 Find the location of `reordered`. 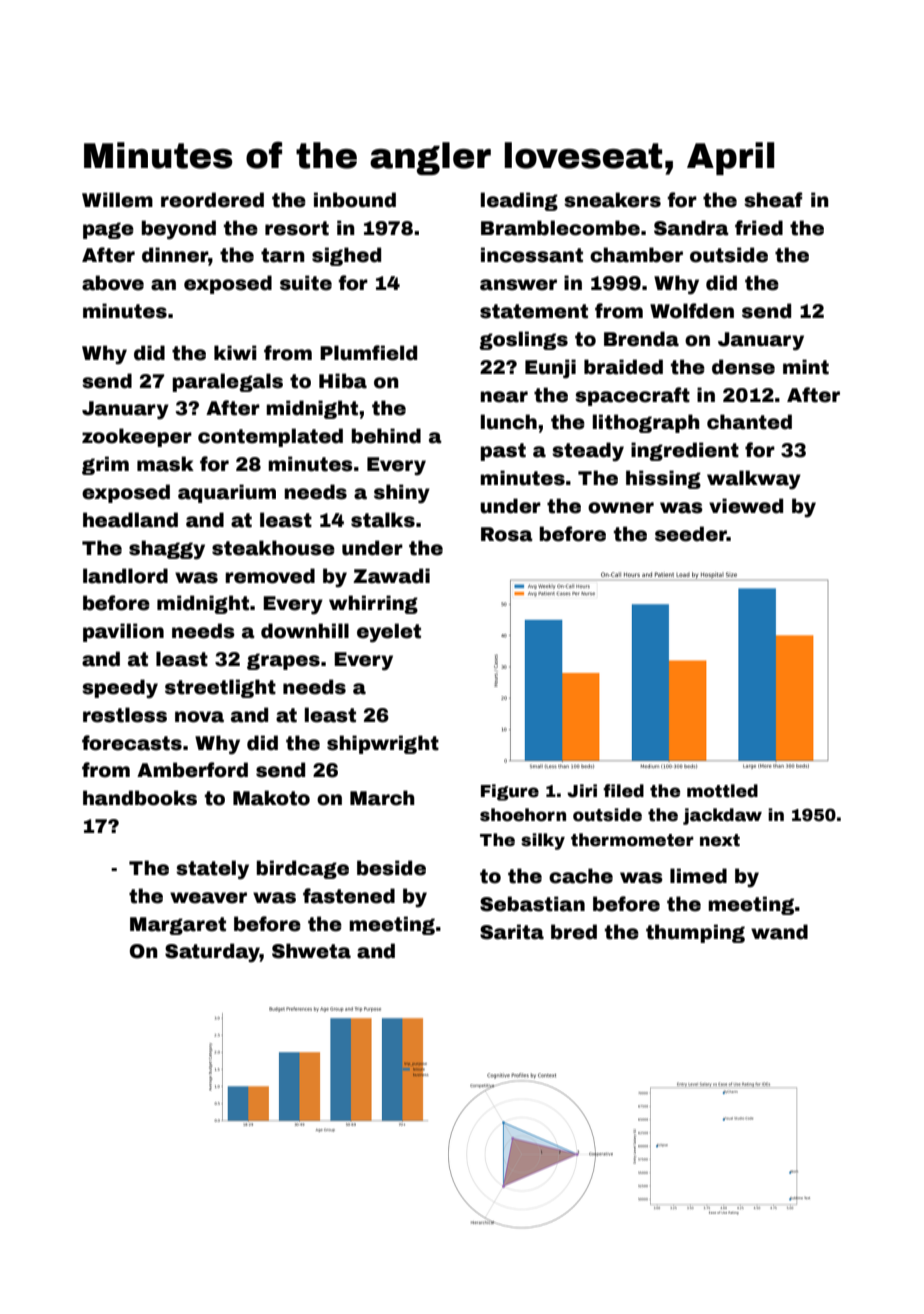

reordered is located at coordinates (212, 200).
